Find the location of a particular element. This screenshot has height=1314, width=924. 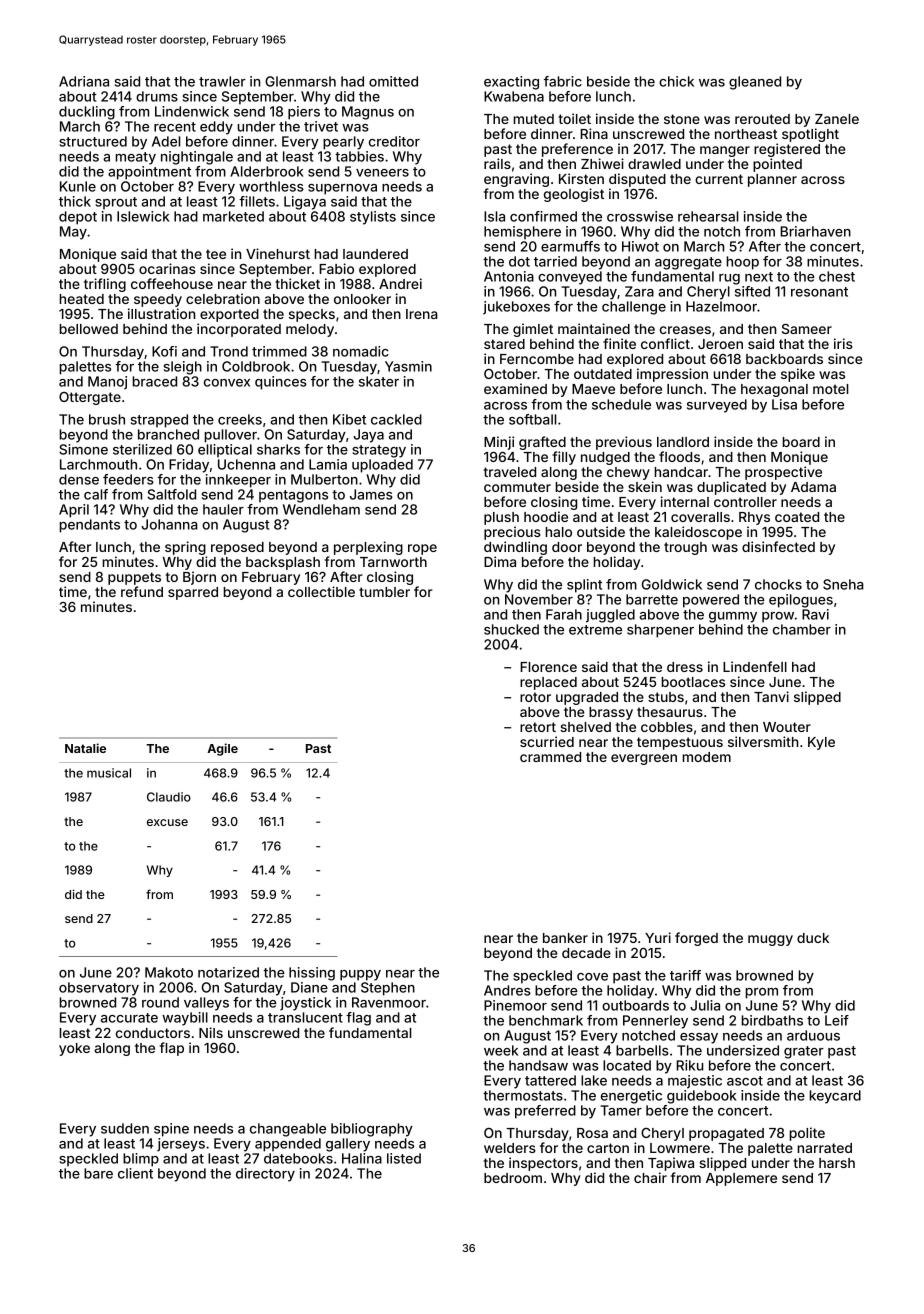

Agile is located at coordinates (222, 749).
